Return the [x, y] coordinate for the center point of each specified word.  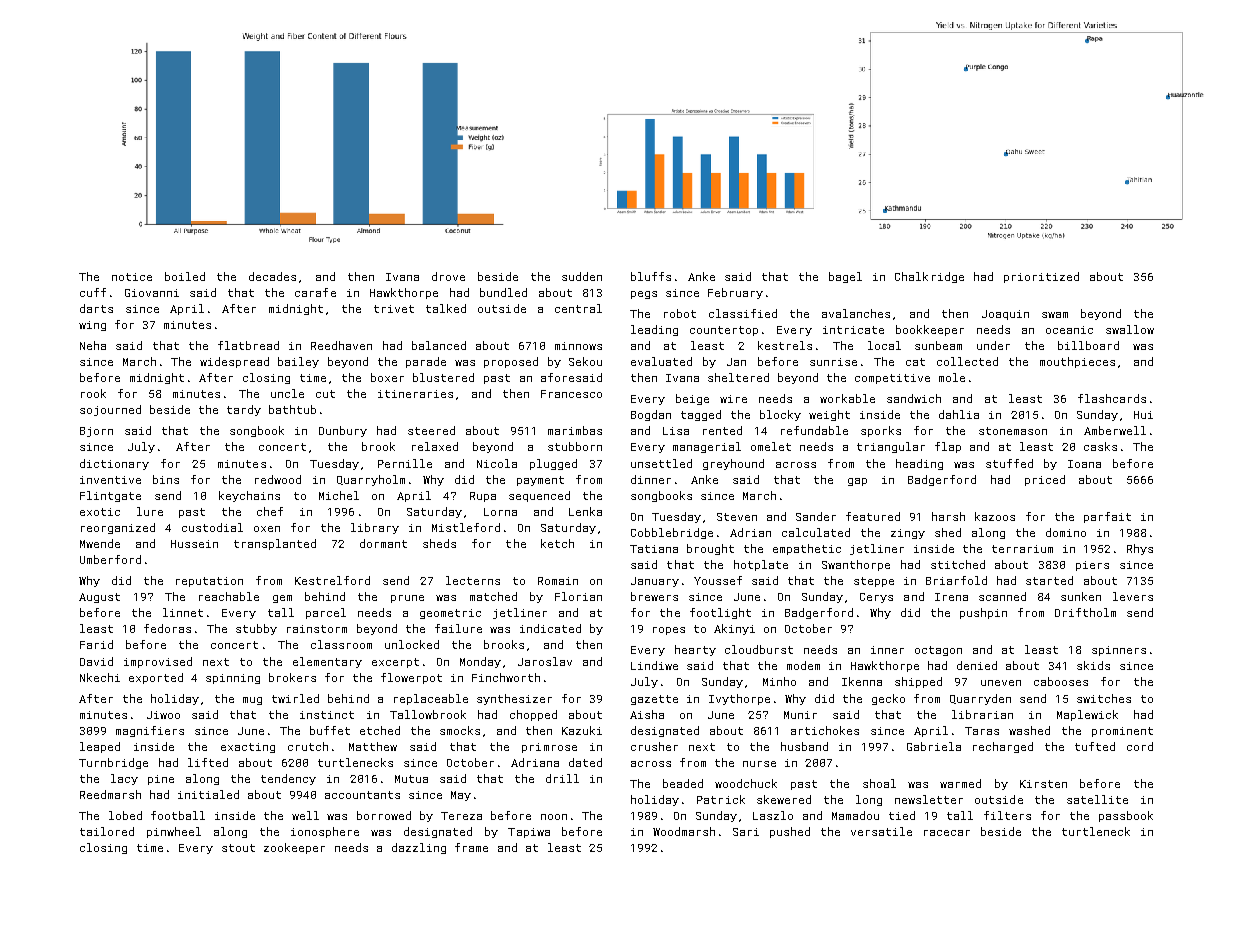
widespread [234, 362]
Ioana [1084, 464]
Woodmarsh [684, 831]
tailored [107, 831]
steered [431, 430]
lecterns [473, 580]
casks [1100, 446]
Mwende [100, 543]
